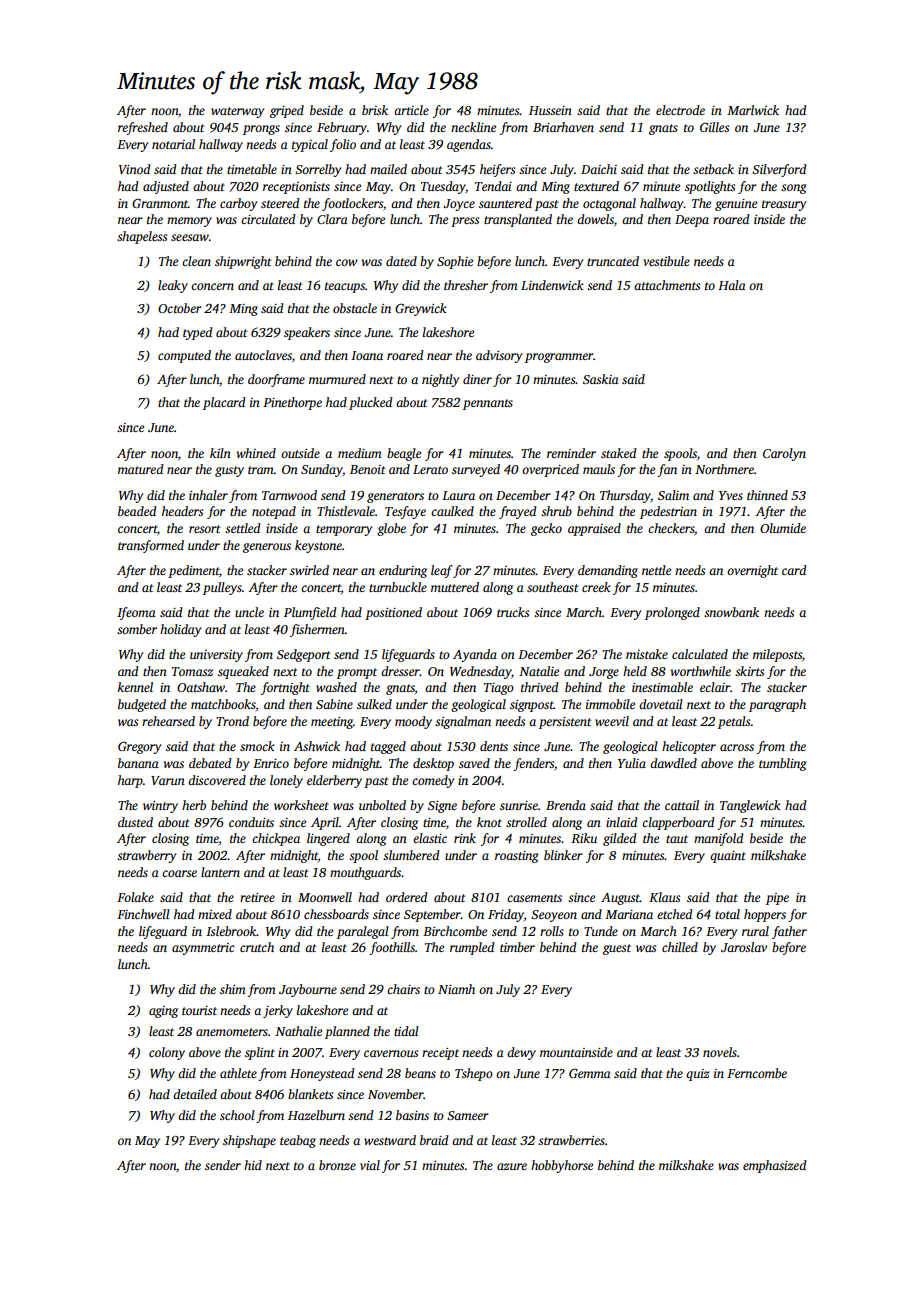 This page has width=924, height=1308. What do you see at coordinates (720, 1052) in the page?
I see `novels` at bounding box center [720, 1052].
